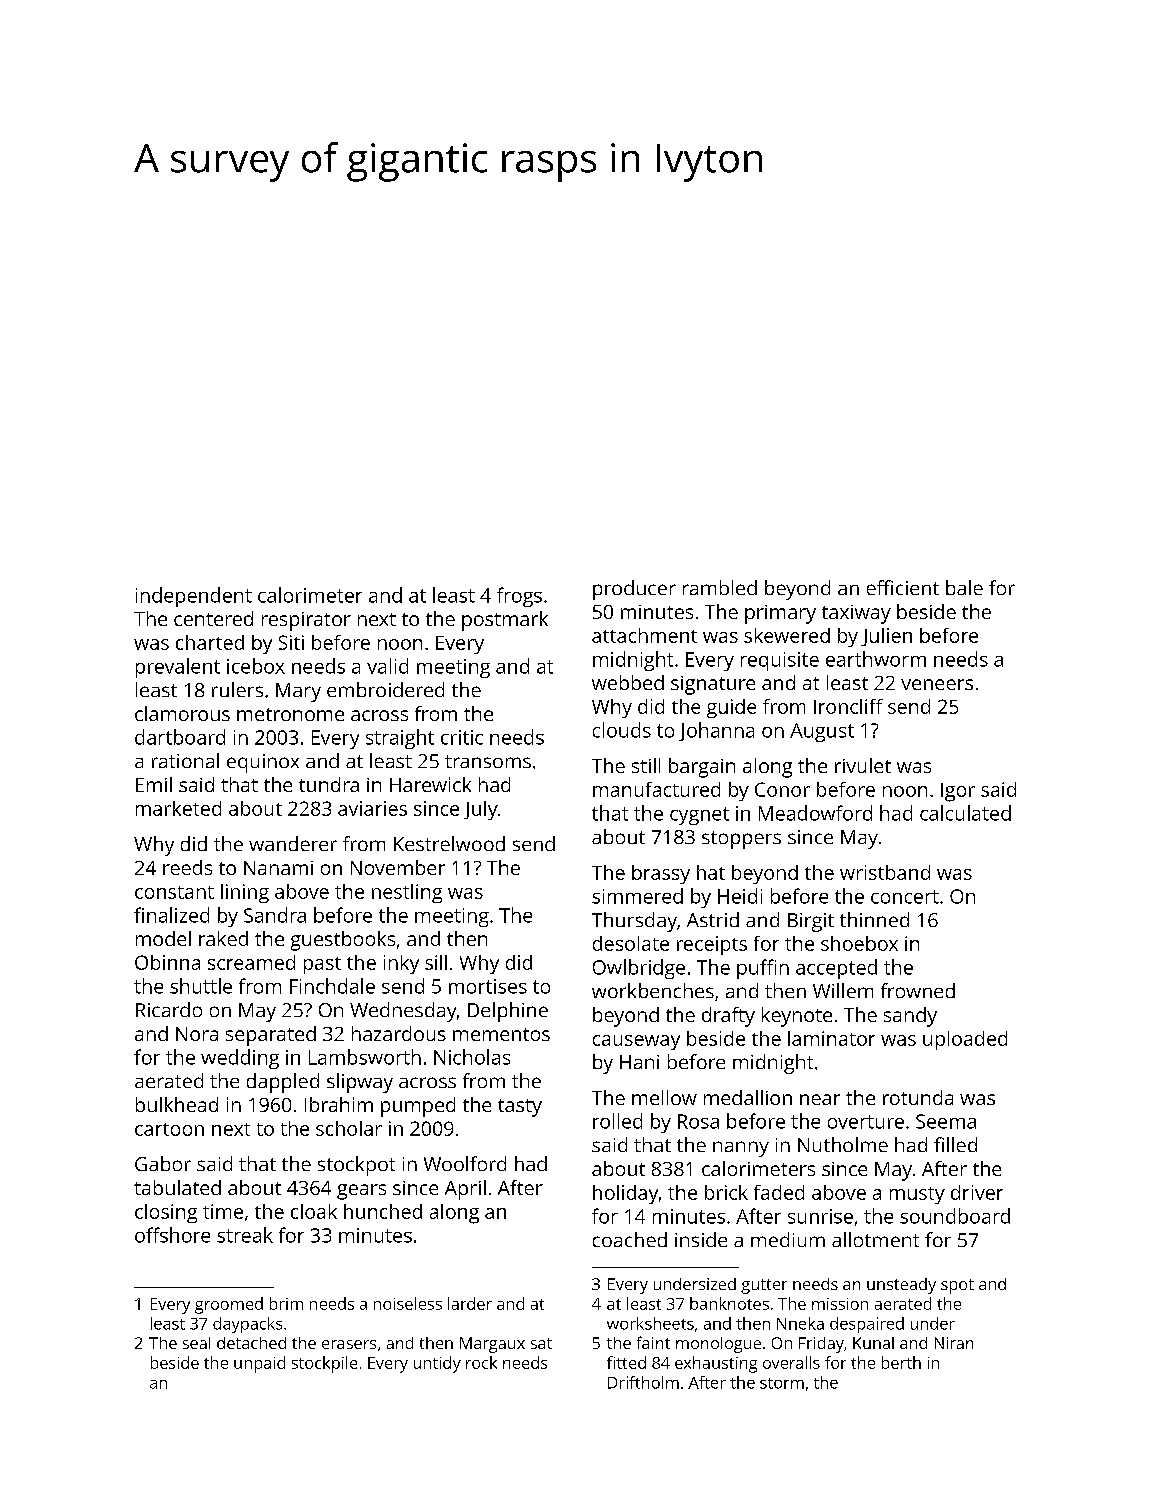 This page has width=1152, height=1490. Describe the element at coordinates (505, 621) in the page. I see `postmark` at that location.
